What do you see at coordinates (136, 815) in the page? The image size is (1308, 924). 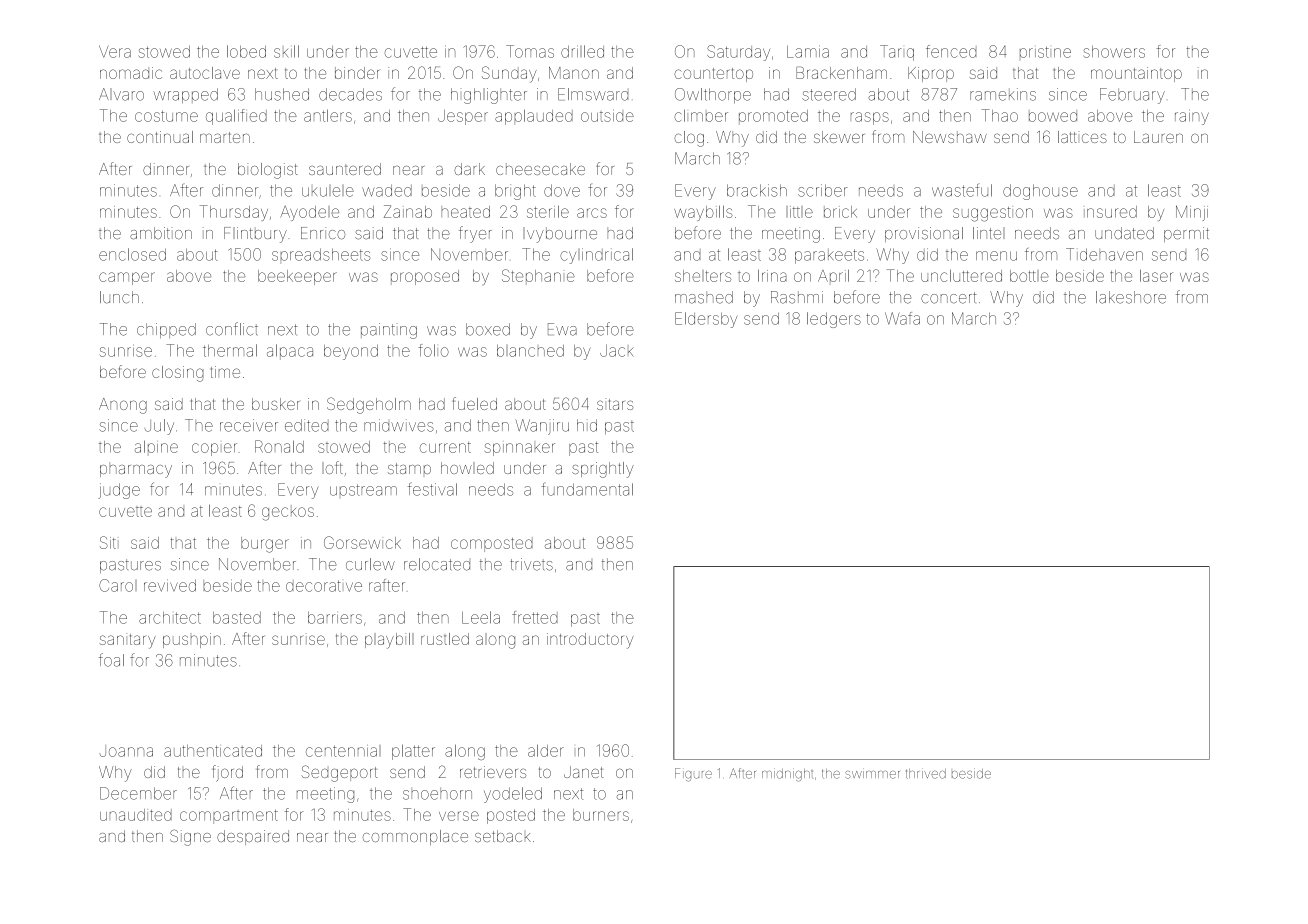 I see `unaudited` at bounding box center [136, 815].
